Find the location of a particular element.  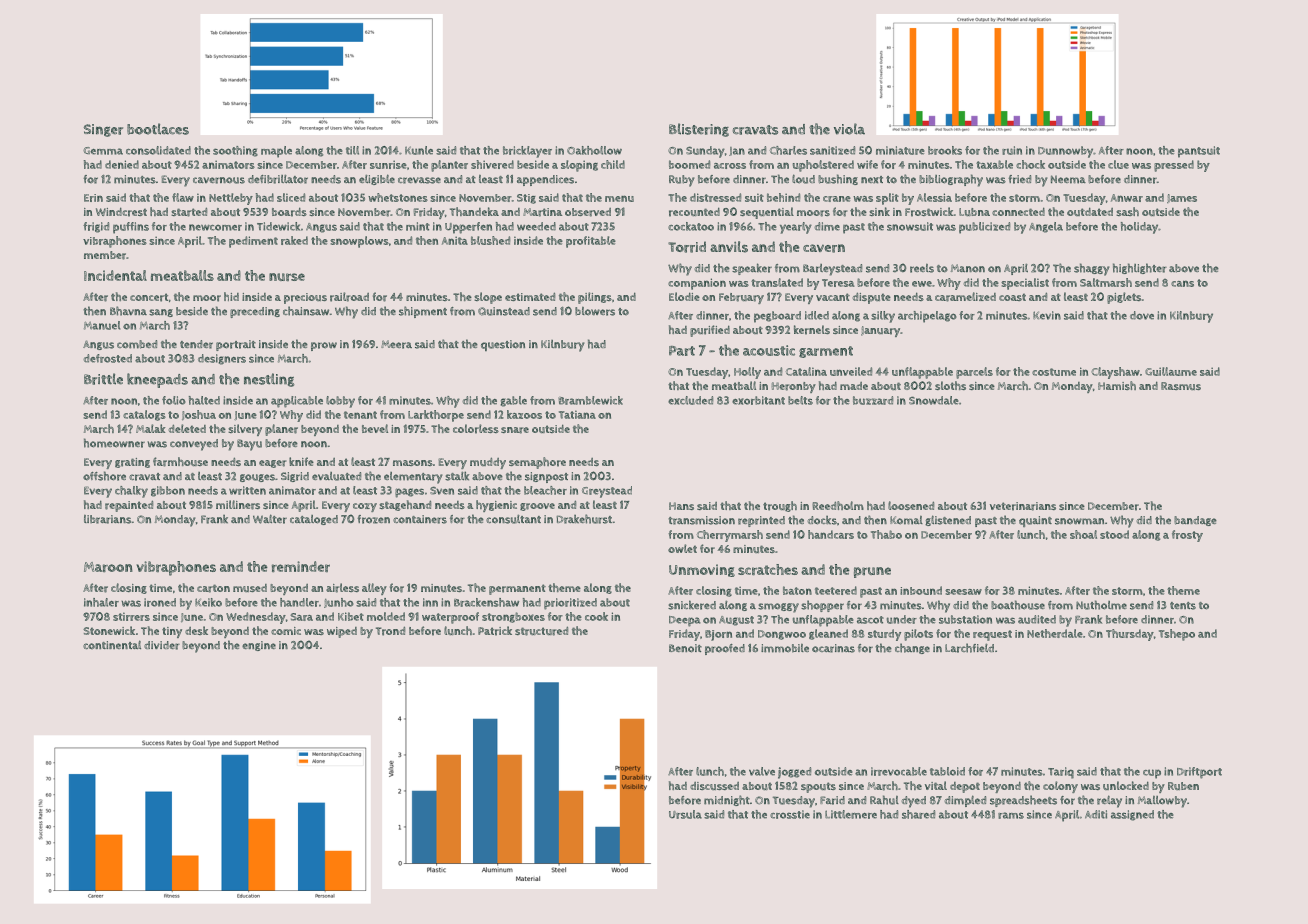

boomed is located at coordinates (689, 164).
